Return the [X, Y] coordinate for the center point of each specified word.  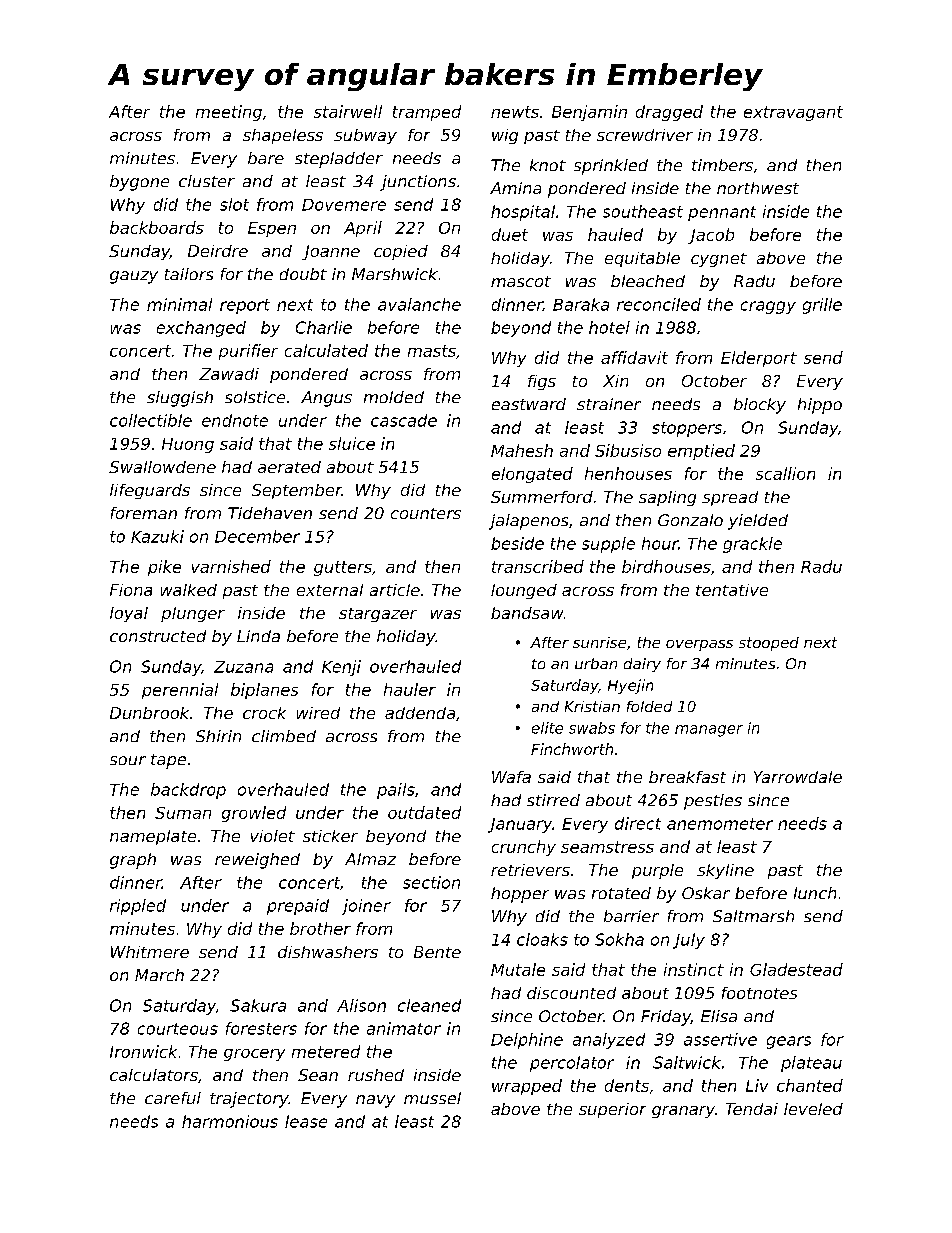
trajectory [249, 1100]
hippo [820, 406]
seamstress [607, 847]
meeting [229, 113]
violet [273, 836]
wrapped [527, 1087]
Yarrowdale [798, 777]
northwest [758, 188]
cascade [404, 420]
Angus [326, 399]
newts [515, 112]
